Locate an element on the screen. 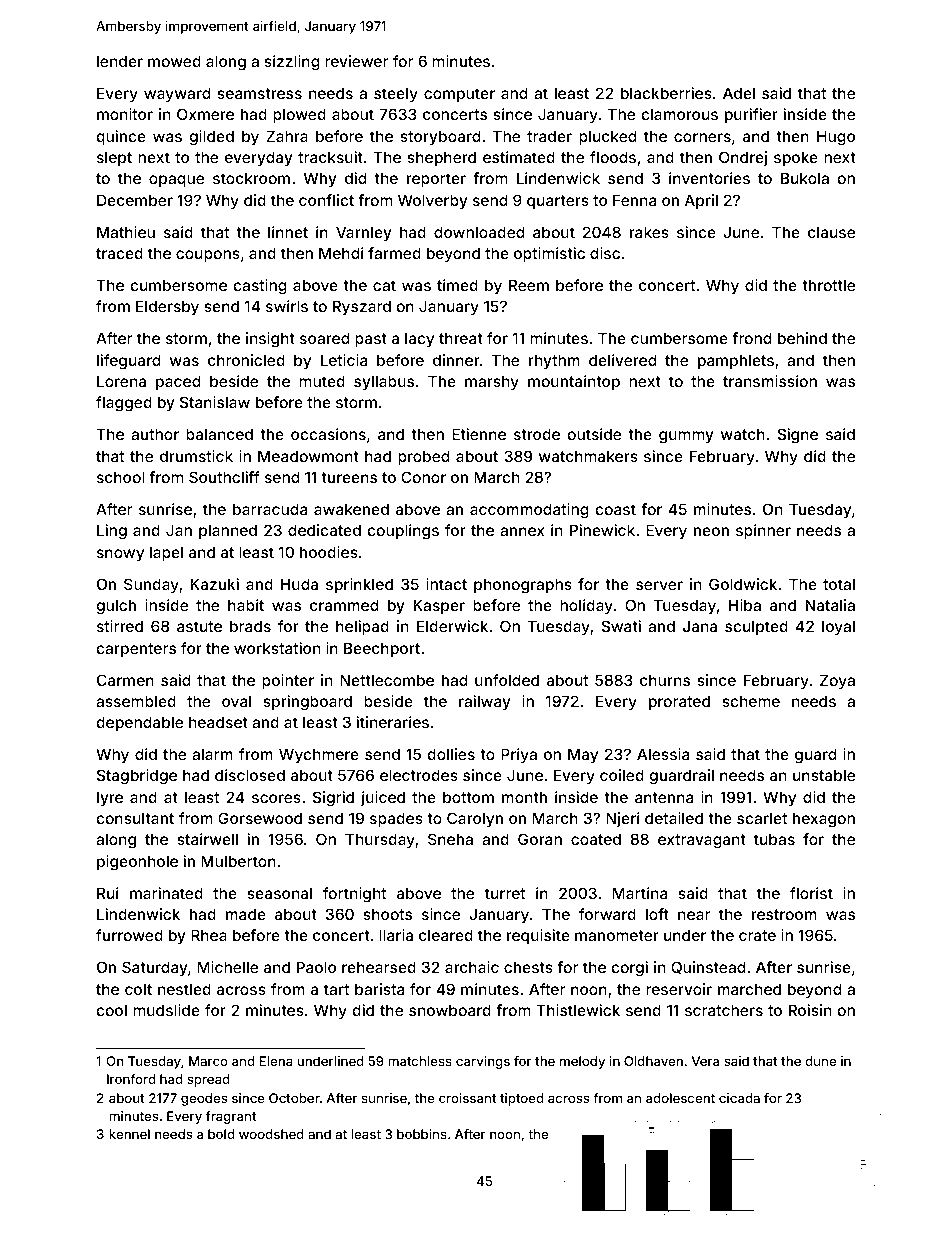 Image resolution: width=952 pixels, height=1233 pixels. month is located at coordinates (524, 797).
